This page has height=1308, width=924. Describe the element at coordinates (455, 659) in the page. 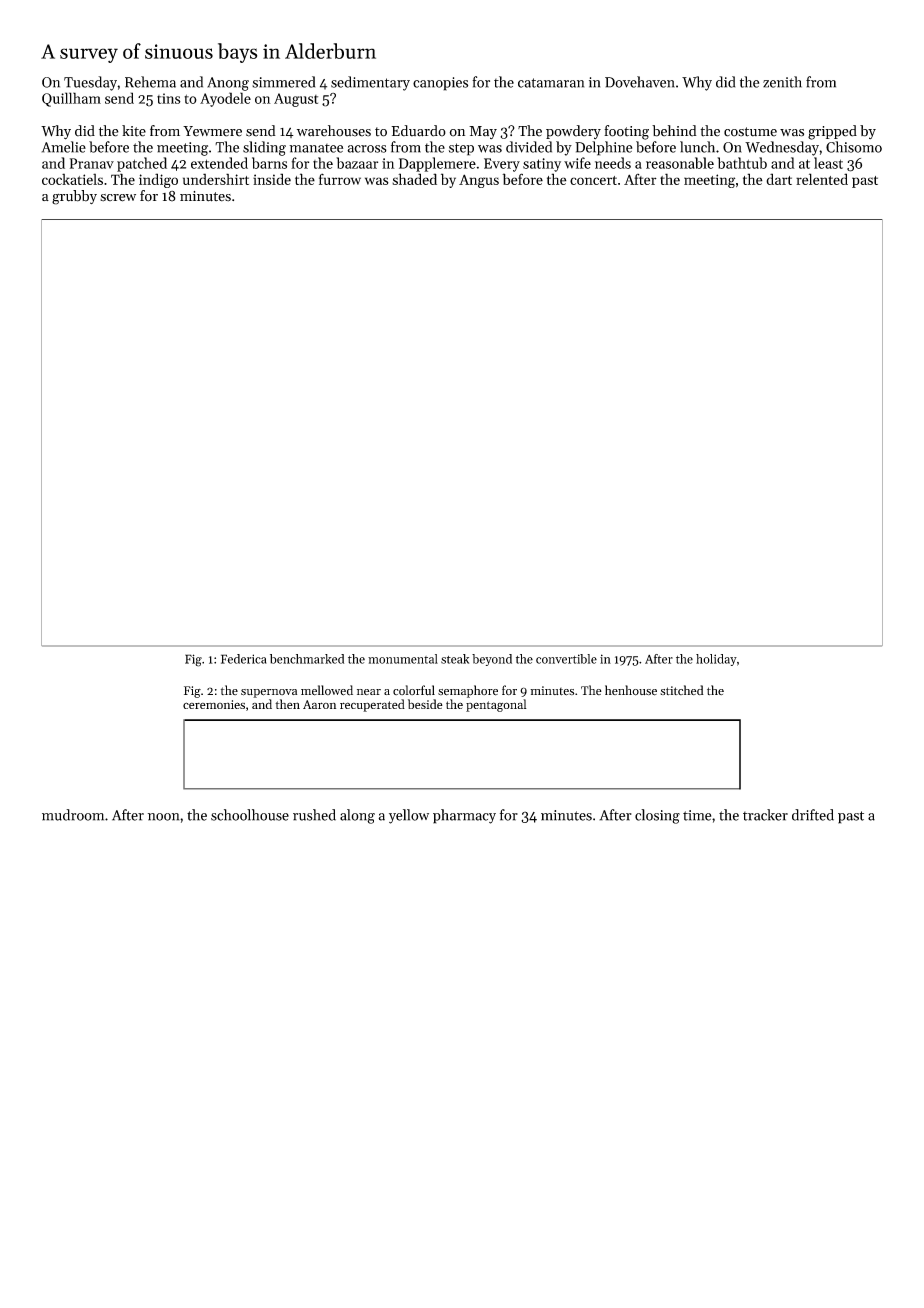

I see `steak` at that location.
